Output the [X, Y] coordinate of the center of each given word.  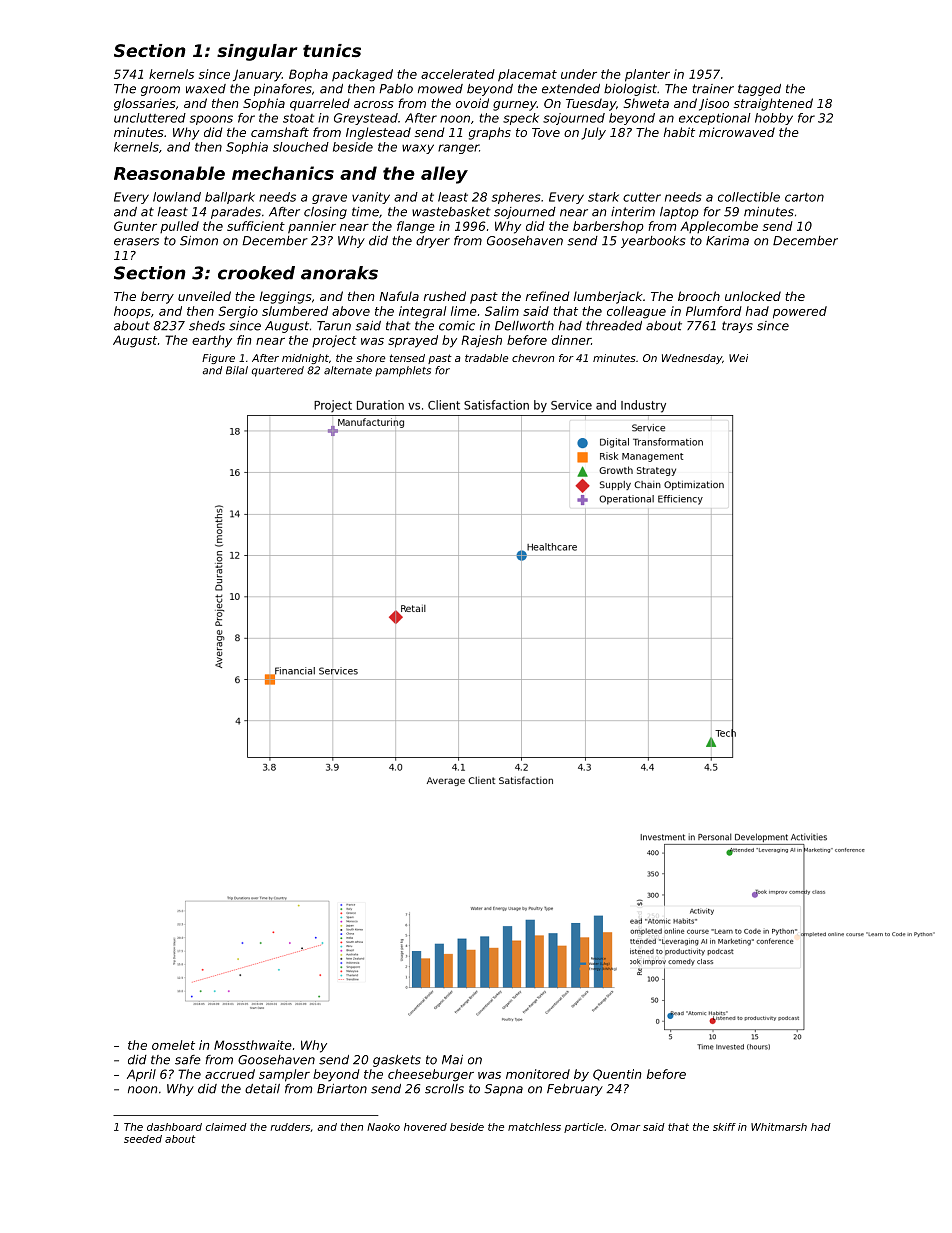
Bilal [237, 370]
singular [257, 52]
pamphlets [403, 371]
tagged [759, 90]
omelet [173, 1045]
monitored [538, 1074]
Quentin [617, 1075]
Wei [738, 358]
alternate [348, 370]
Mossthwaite [253, 1045]
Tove [546, 132]
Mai [452, 1060]
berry [157, 297]
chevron [533, 358]
